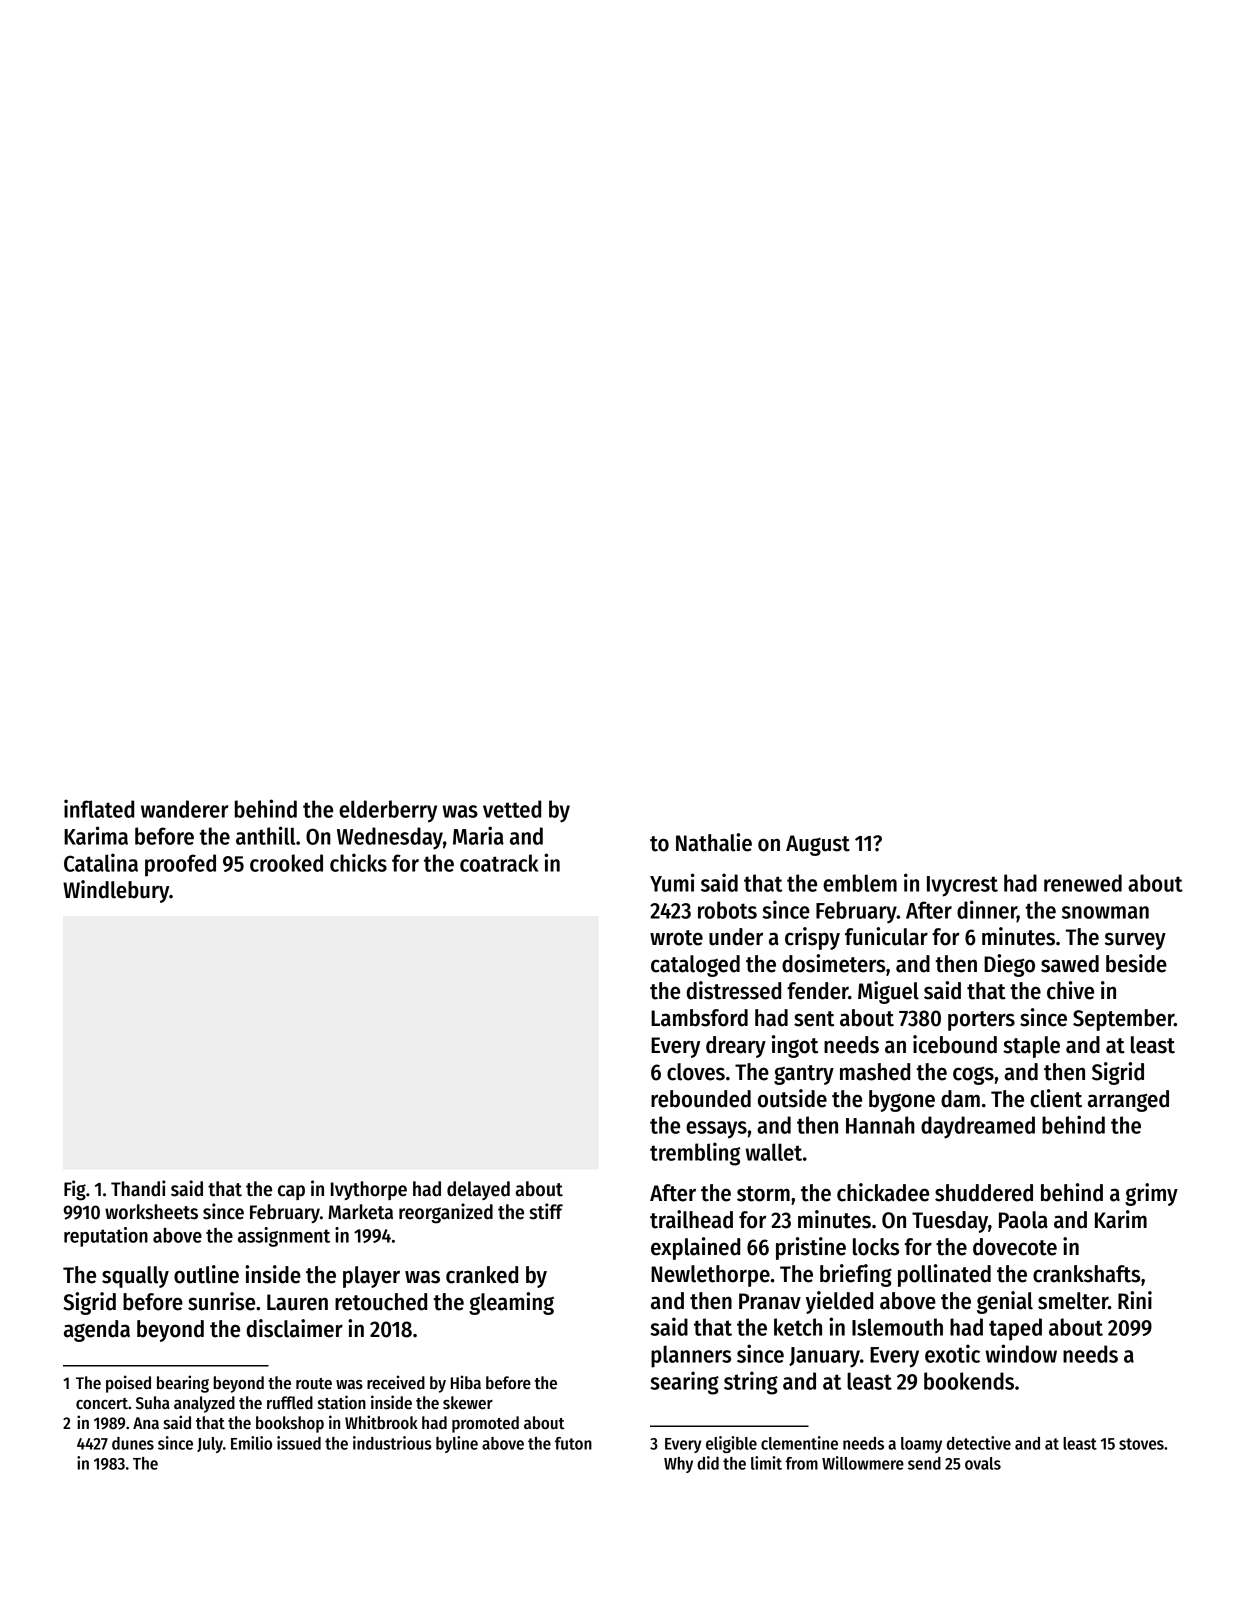  Describe the element at coordinates (1056, 1098) in the screenshot. I see `client` at that location.
